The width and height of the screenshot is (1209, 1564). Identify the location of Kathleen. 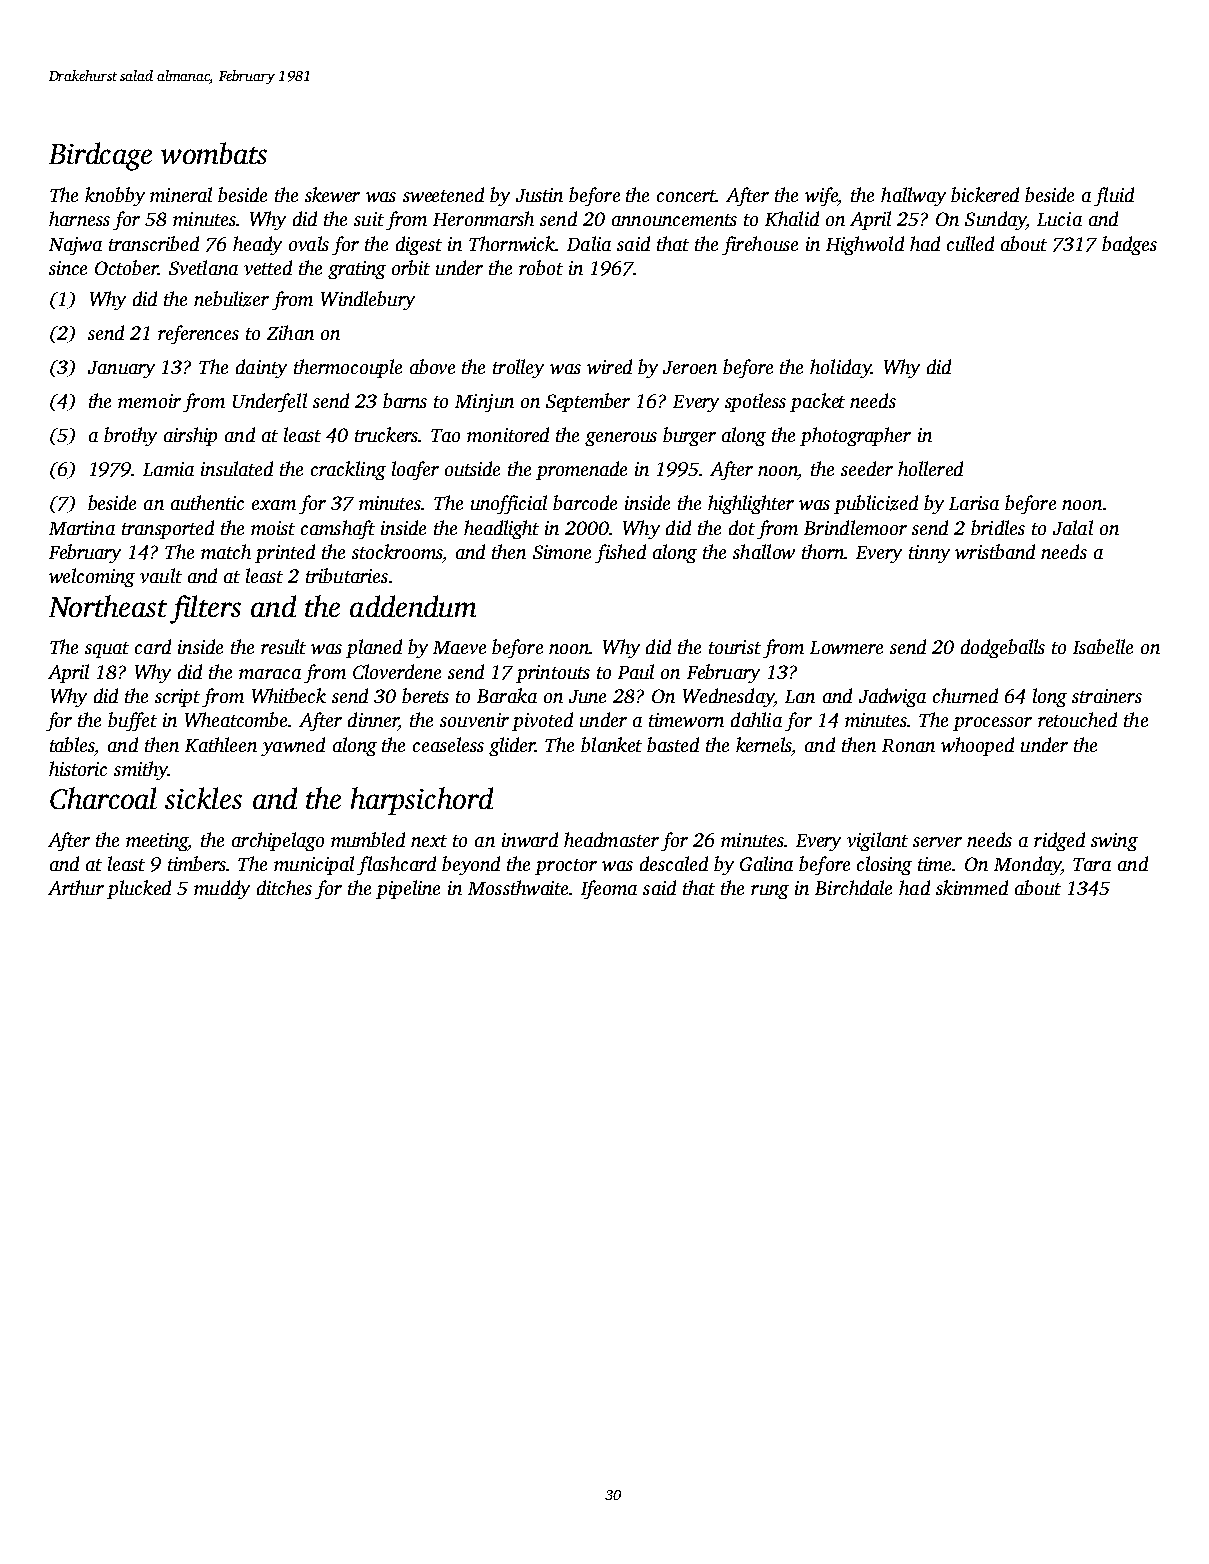
(221, 744).
